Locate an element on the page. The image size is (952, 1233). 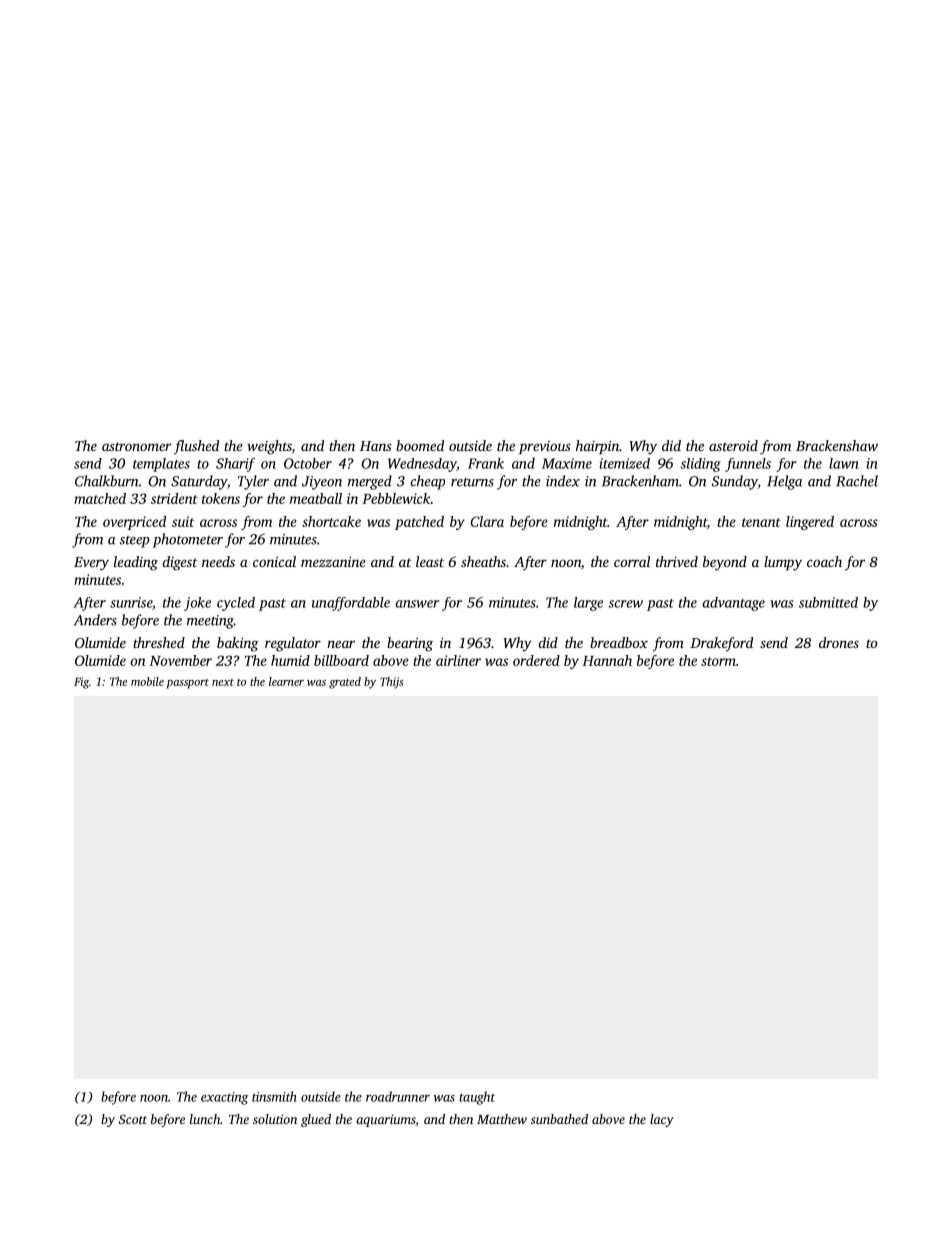
tenant is located at coordinates (761, 522).
